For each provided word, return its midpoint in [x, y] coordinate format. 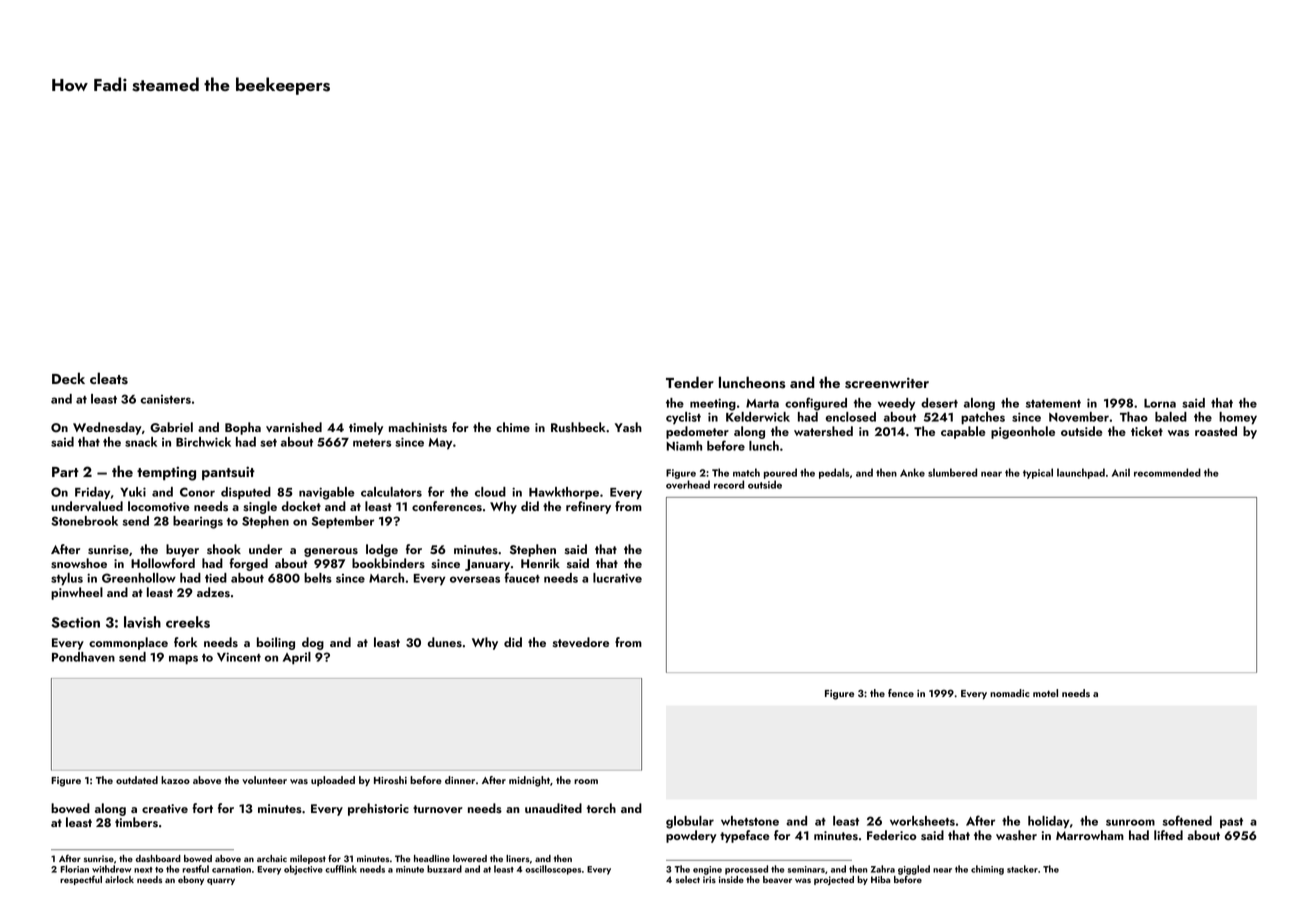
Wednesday [107, 428]
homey [1238, 418]
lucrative [617, 578]
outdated [137, 780]
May [440, 444]
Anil [1121, 472]
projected [834, 880]
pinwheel [77, 593]
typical [1038, 473]
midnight [529, 781]
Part [65, 472]
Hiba [880, 879]
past [1231, 823]
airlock [119, 879]
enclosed [850, 417]
